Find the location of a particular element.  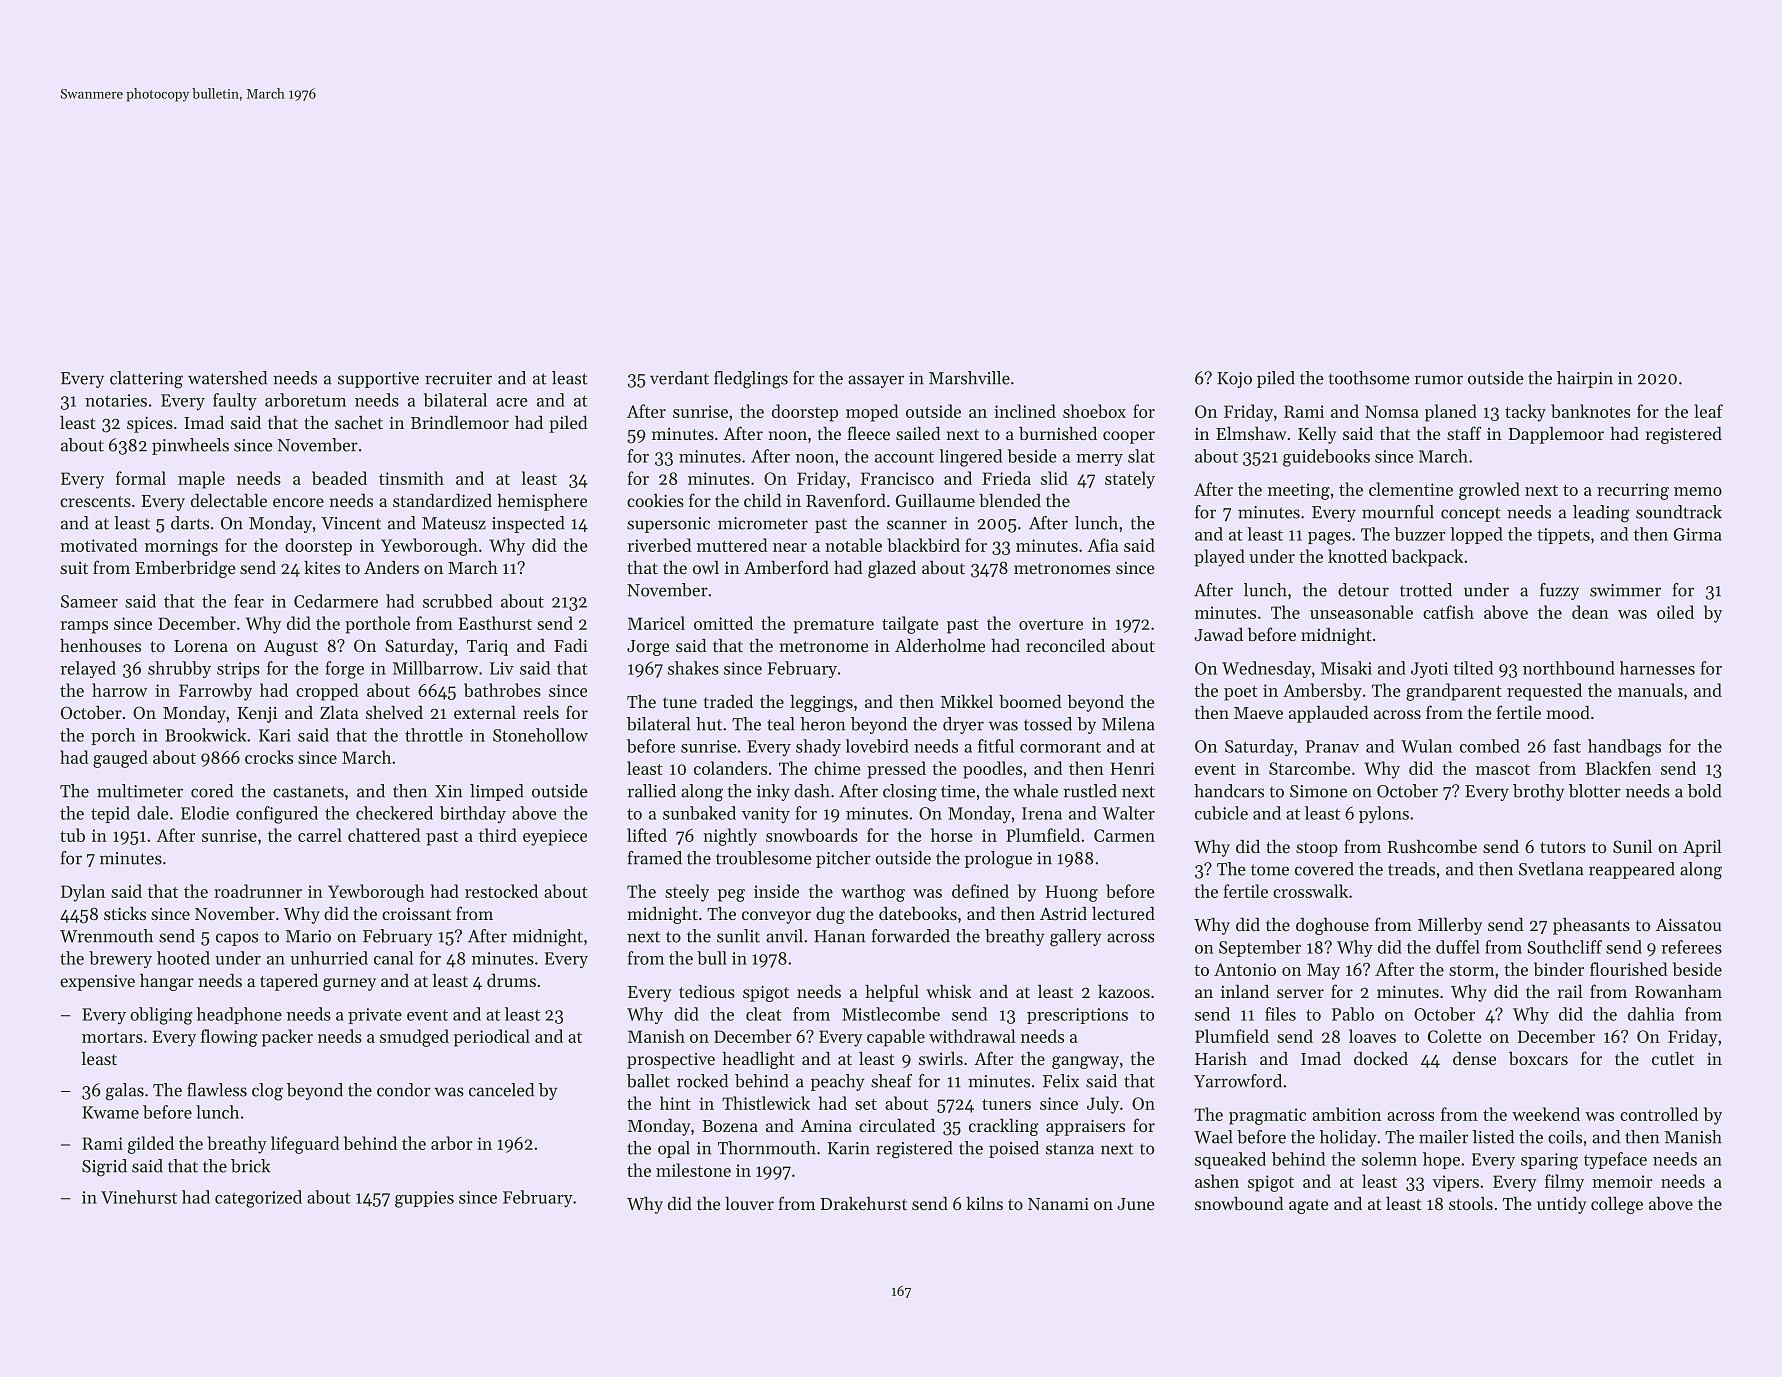

dug is located at coordinates (830, 915).
